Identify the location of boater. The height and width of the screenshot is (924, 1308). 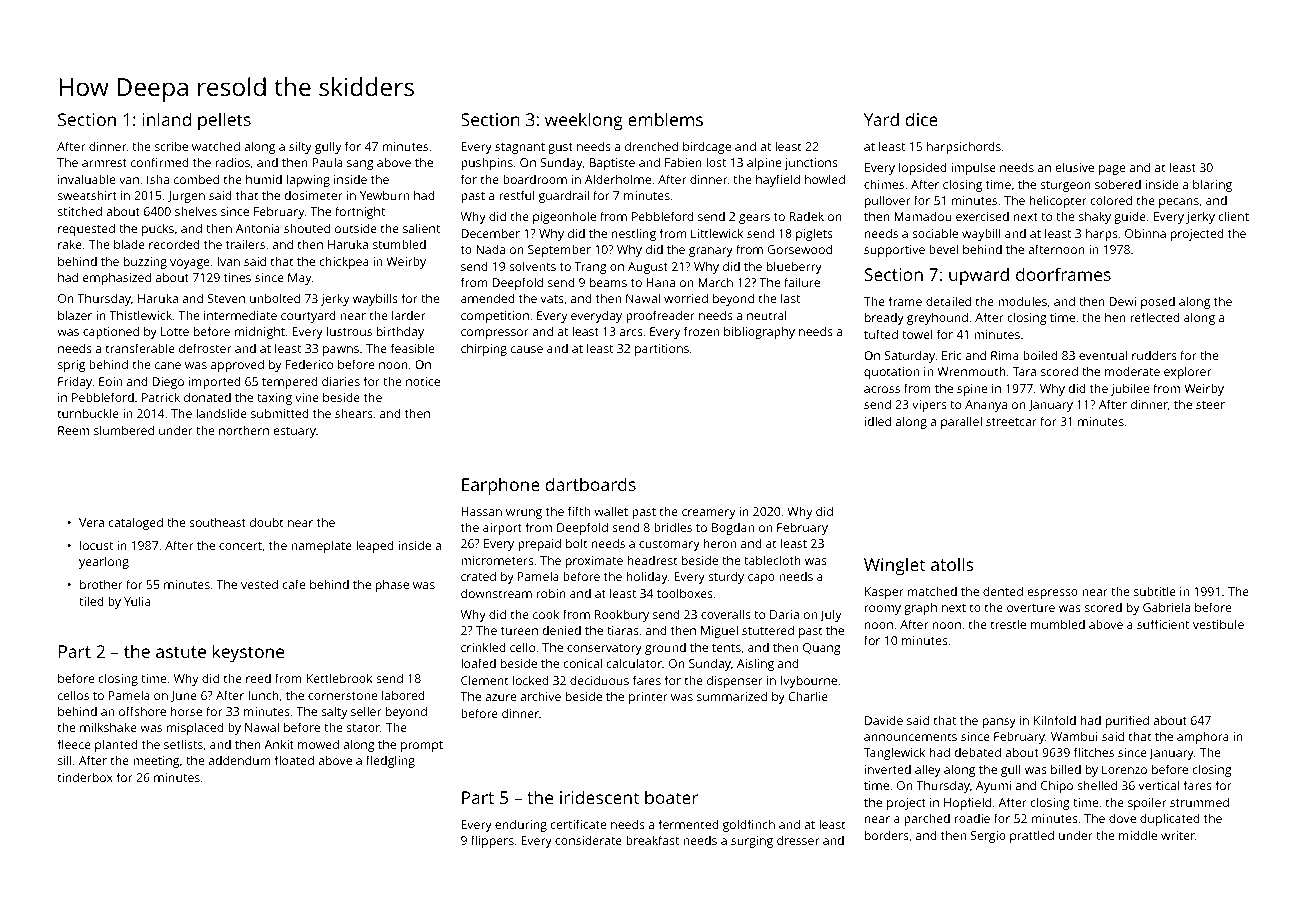
(672, 797).
